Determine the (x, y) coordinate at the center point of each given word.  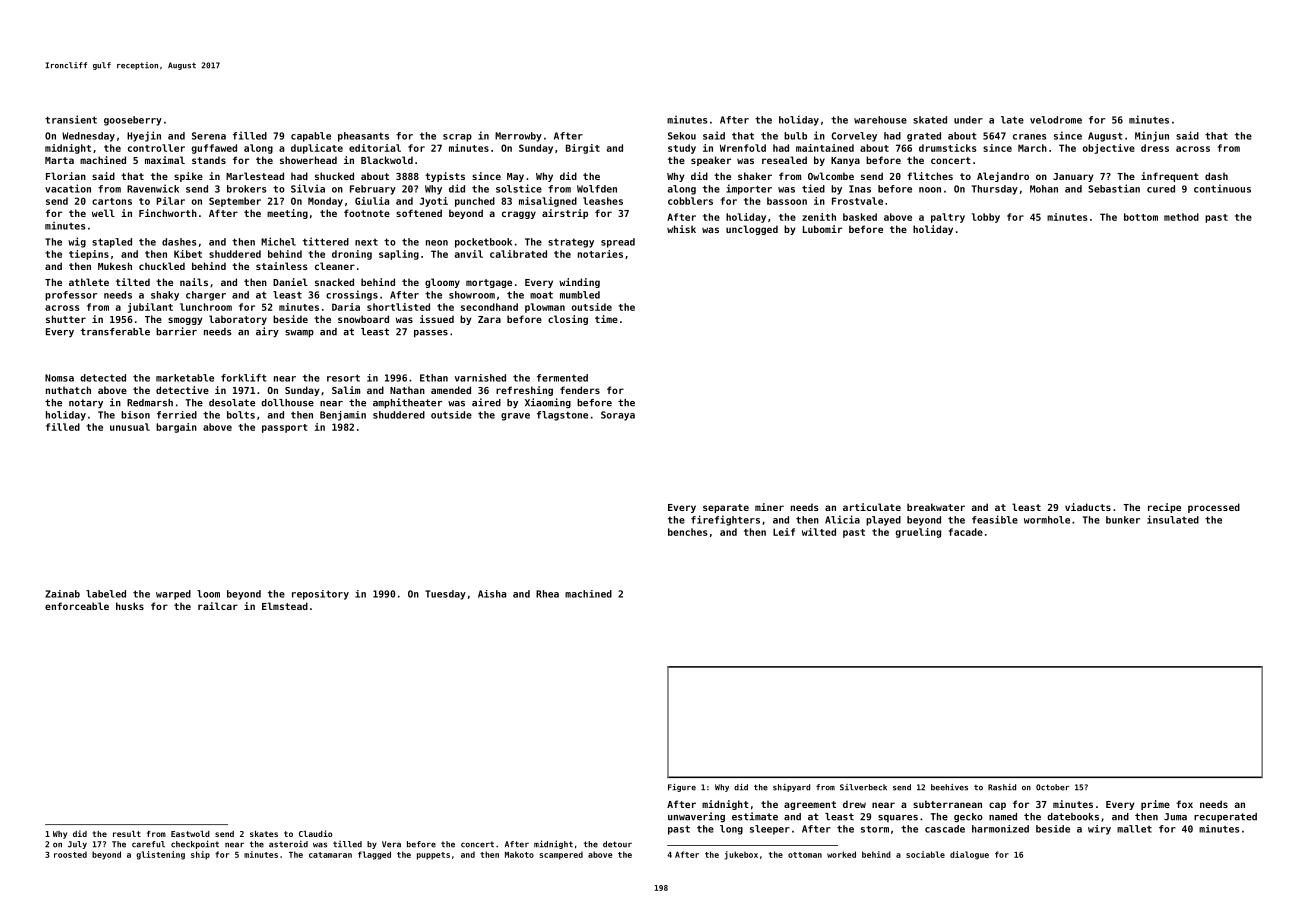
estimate (755, 816)
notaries (600, 254)
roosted (70, 854)
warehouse (880, 120)
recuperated (1225, 817)
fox (1184, 804)
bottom (1141, 217)
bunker (1123, 520)
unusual (130, 427)
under (968, 120)
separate (726, 508)
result (127, 834)
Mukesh (115, 266)
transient (71, 119)
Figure (682, 788)
